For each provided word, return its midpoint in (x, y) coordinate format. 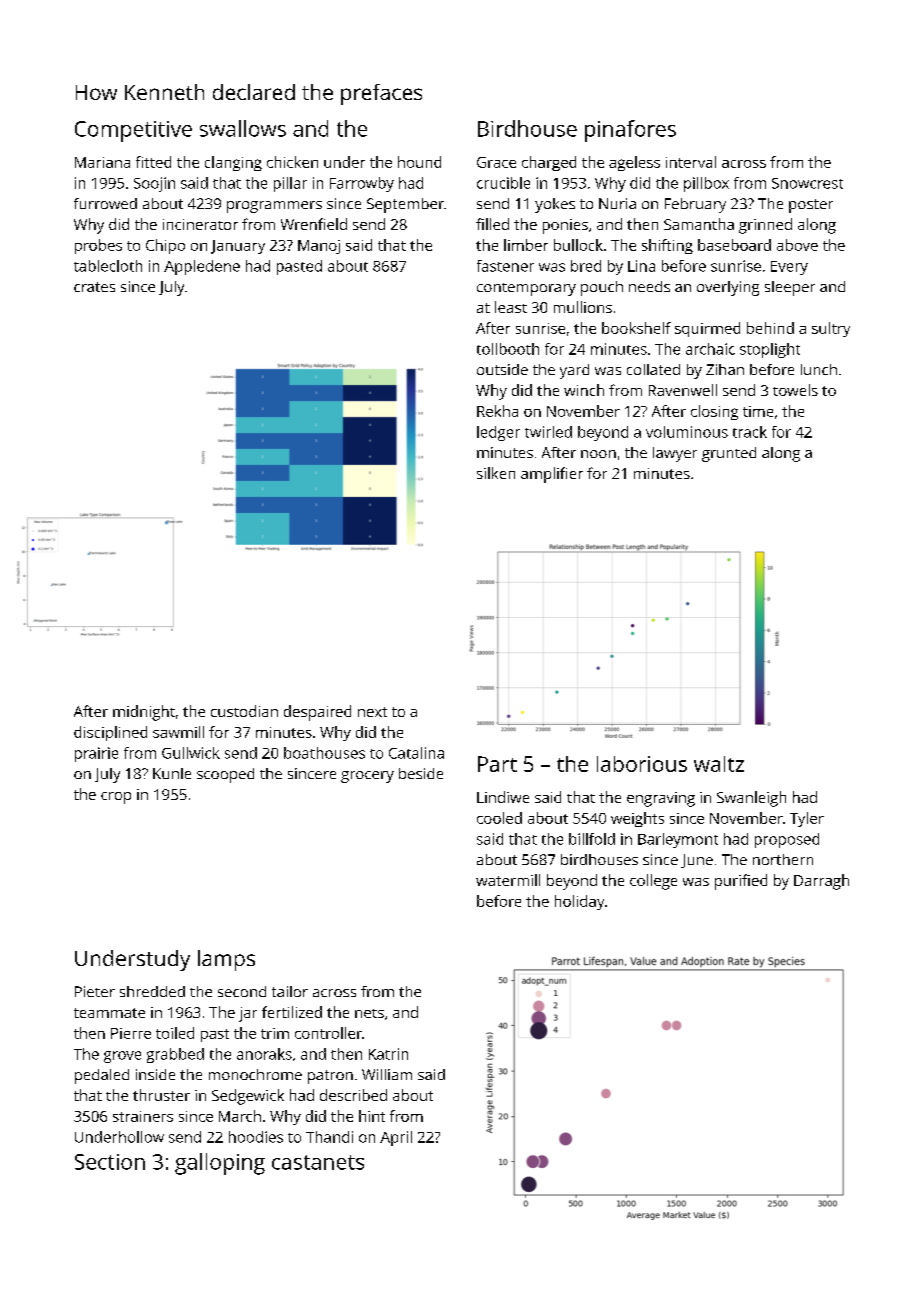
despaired (317, 713)
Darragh (821, 882)
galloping (220, 1164)
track (750, 432)
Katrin (388, 1054)
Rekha (497, 411)
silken (496, 473)
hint (372, 1116)
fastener (505, 266)
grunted (729, 454)
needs (649, 286)
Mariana (102, 162)
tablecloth (108, 266)
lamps (226, 960)
